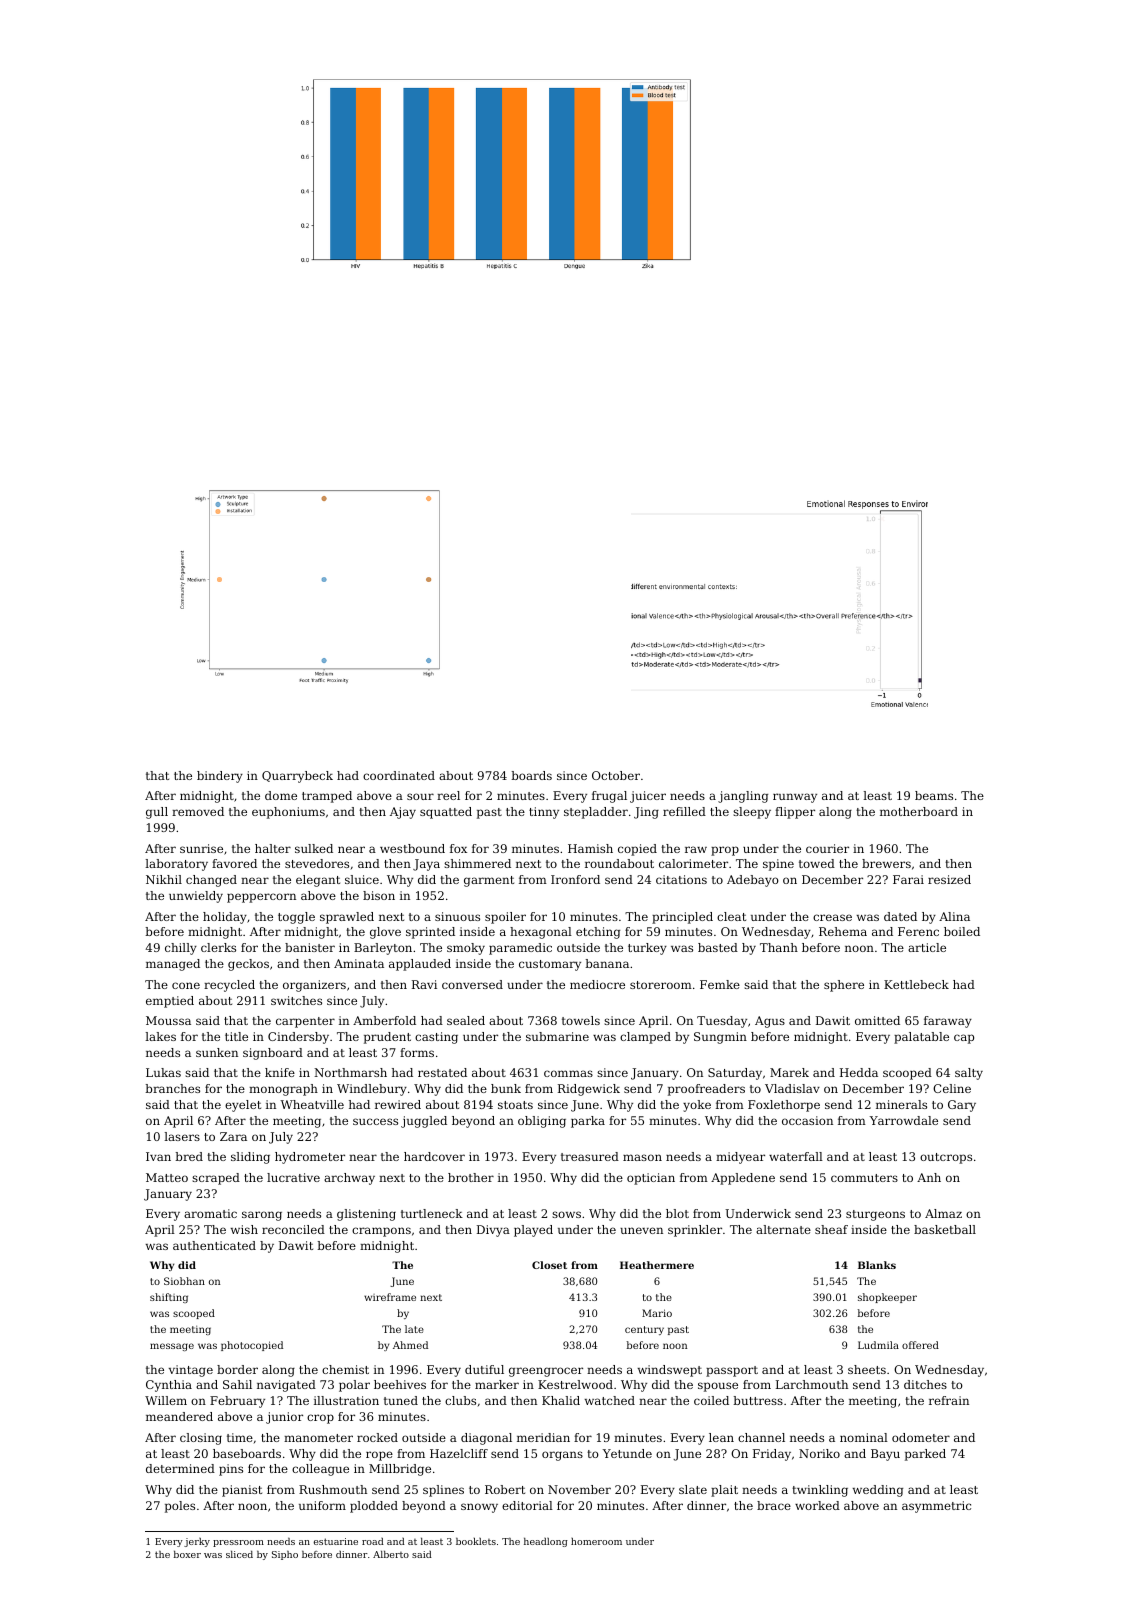  Describe the element at coordinates (732, 1371) in the screenshot. I see `passport` at that location.
